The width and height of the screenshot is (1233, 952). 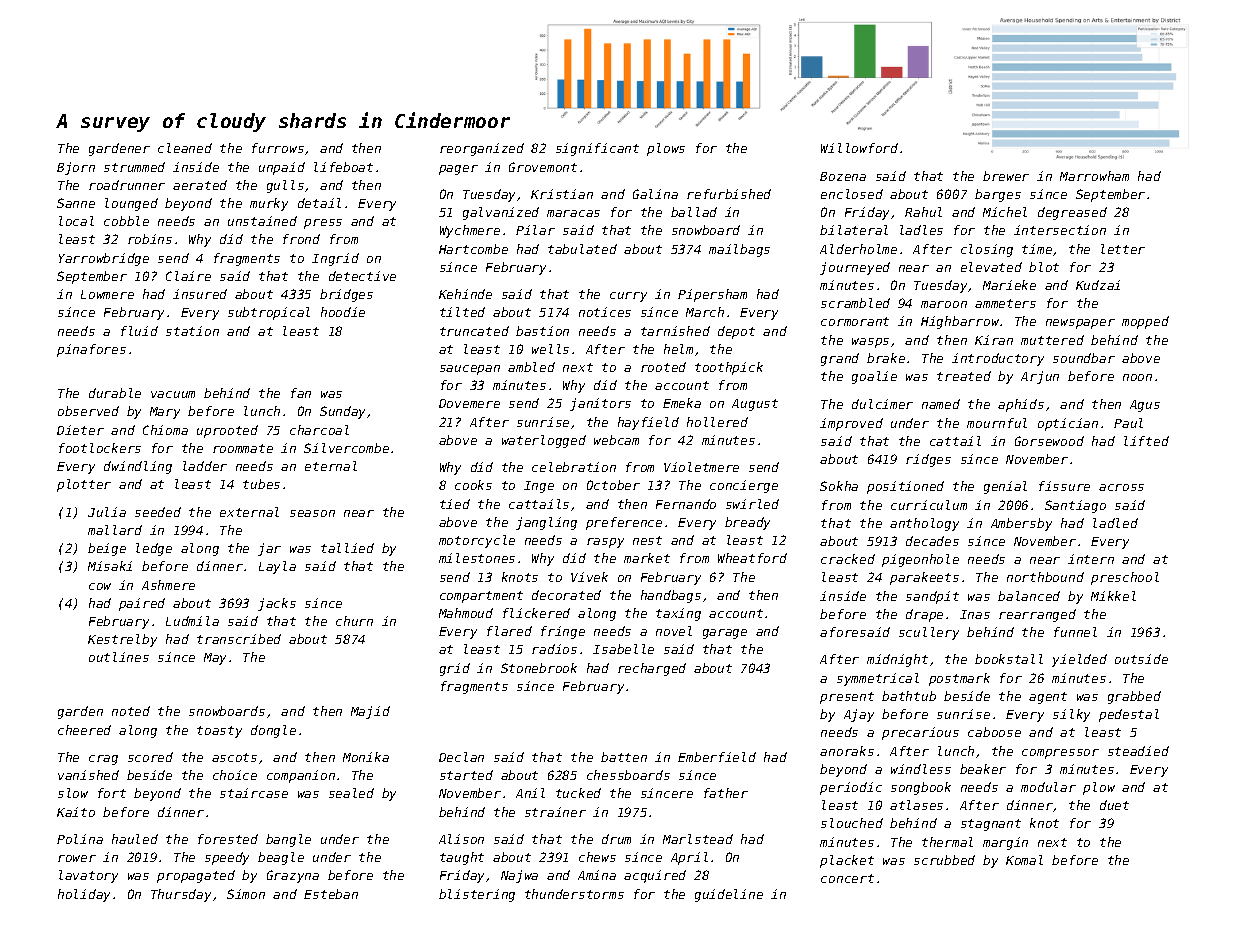 What do you see at coordinates (729, 895) in the screenshot?
I see `guideline` at bounding box center [729, 895].
